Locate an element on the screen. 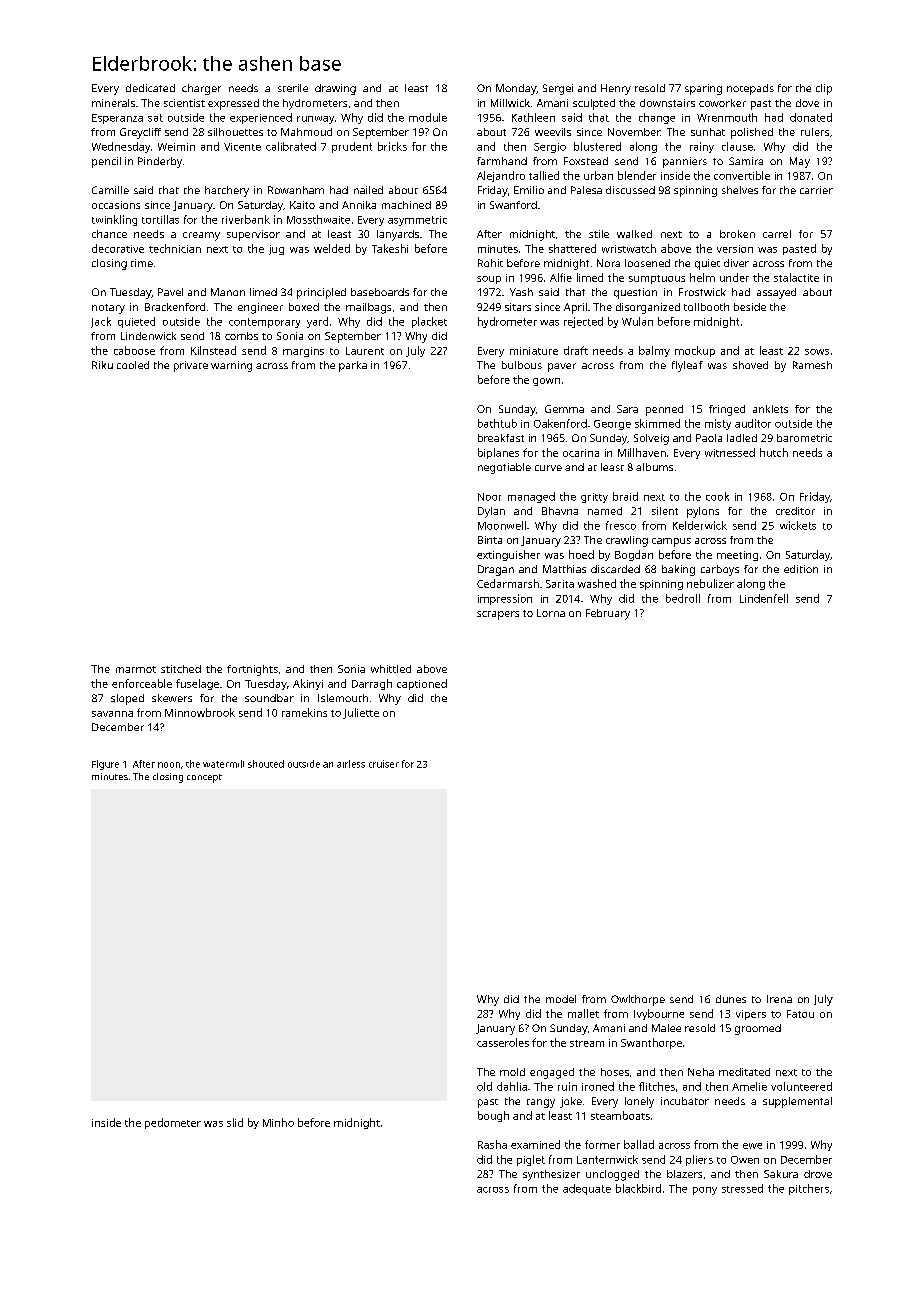 This screenshot has width=924, height=1308. tortillas is located at coordinates (160, 219).
